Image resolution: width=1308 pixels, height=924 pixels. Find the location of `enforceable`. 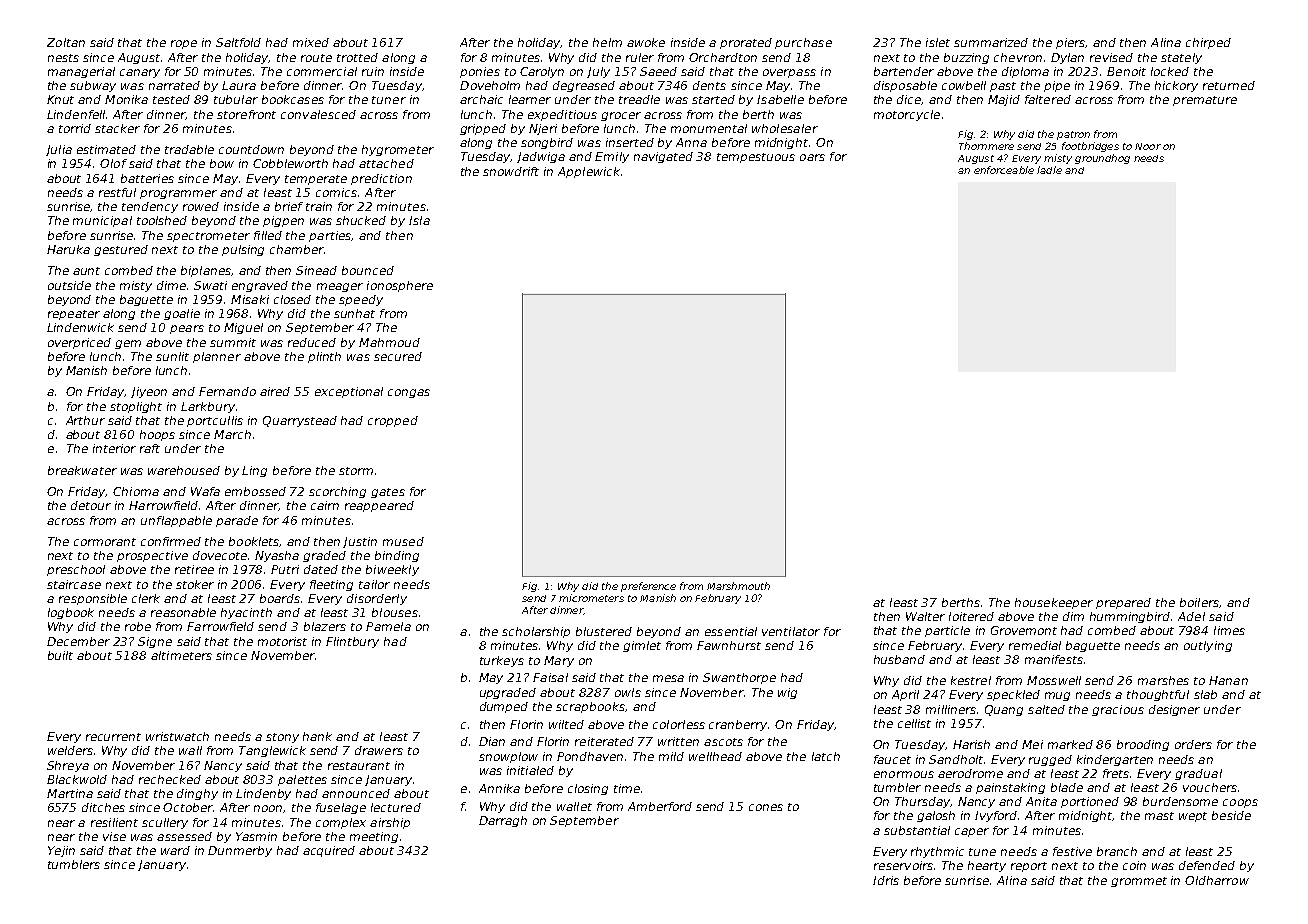

enforceable is located at coordinates (1004, 170).
